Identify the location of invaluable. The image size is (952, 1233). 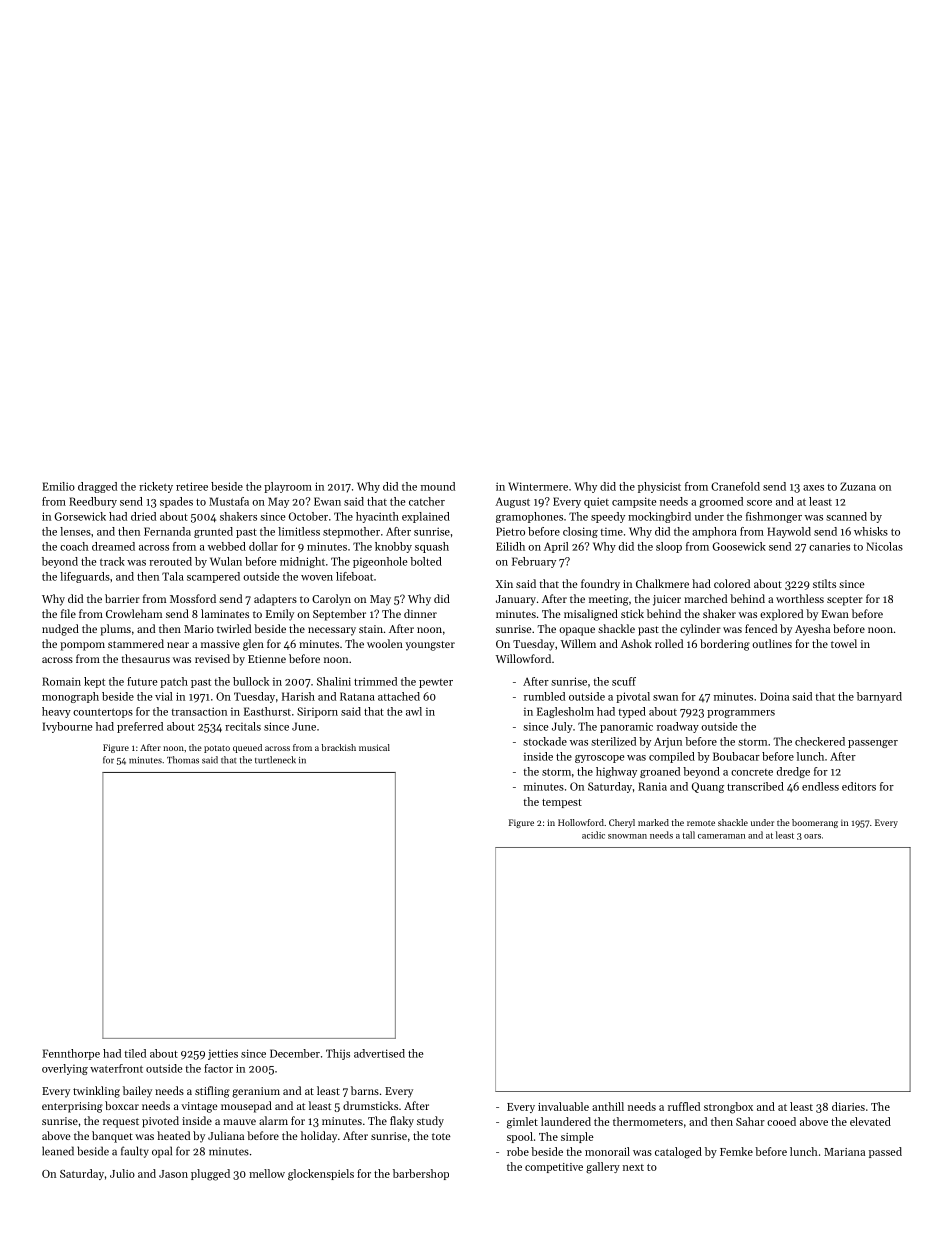
(563, 1106).
